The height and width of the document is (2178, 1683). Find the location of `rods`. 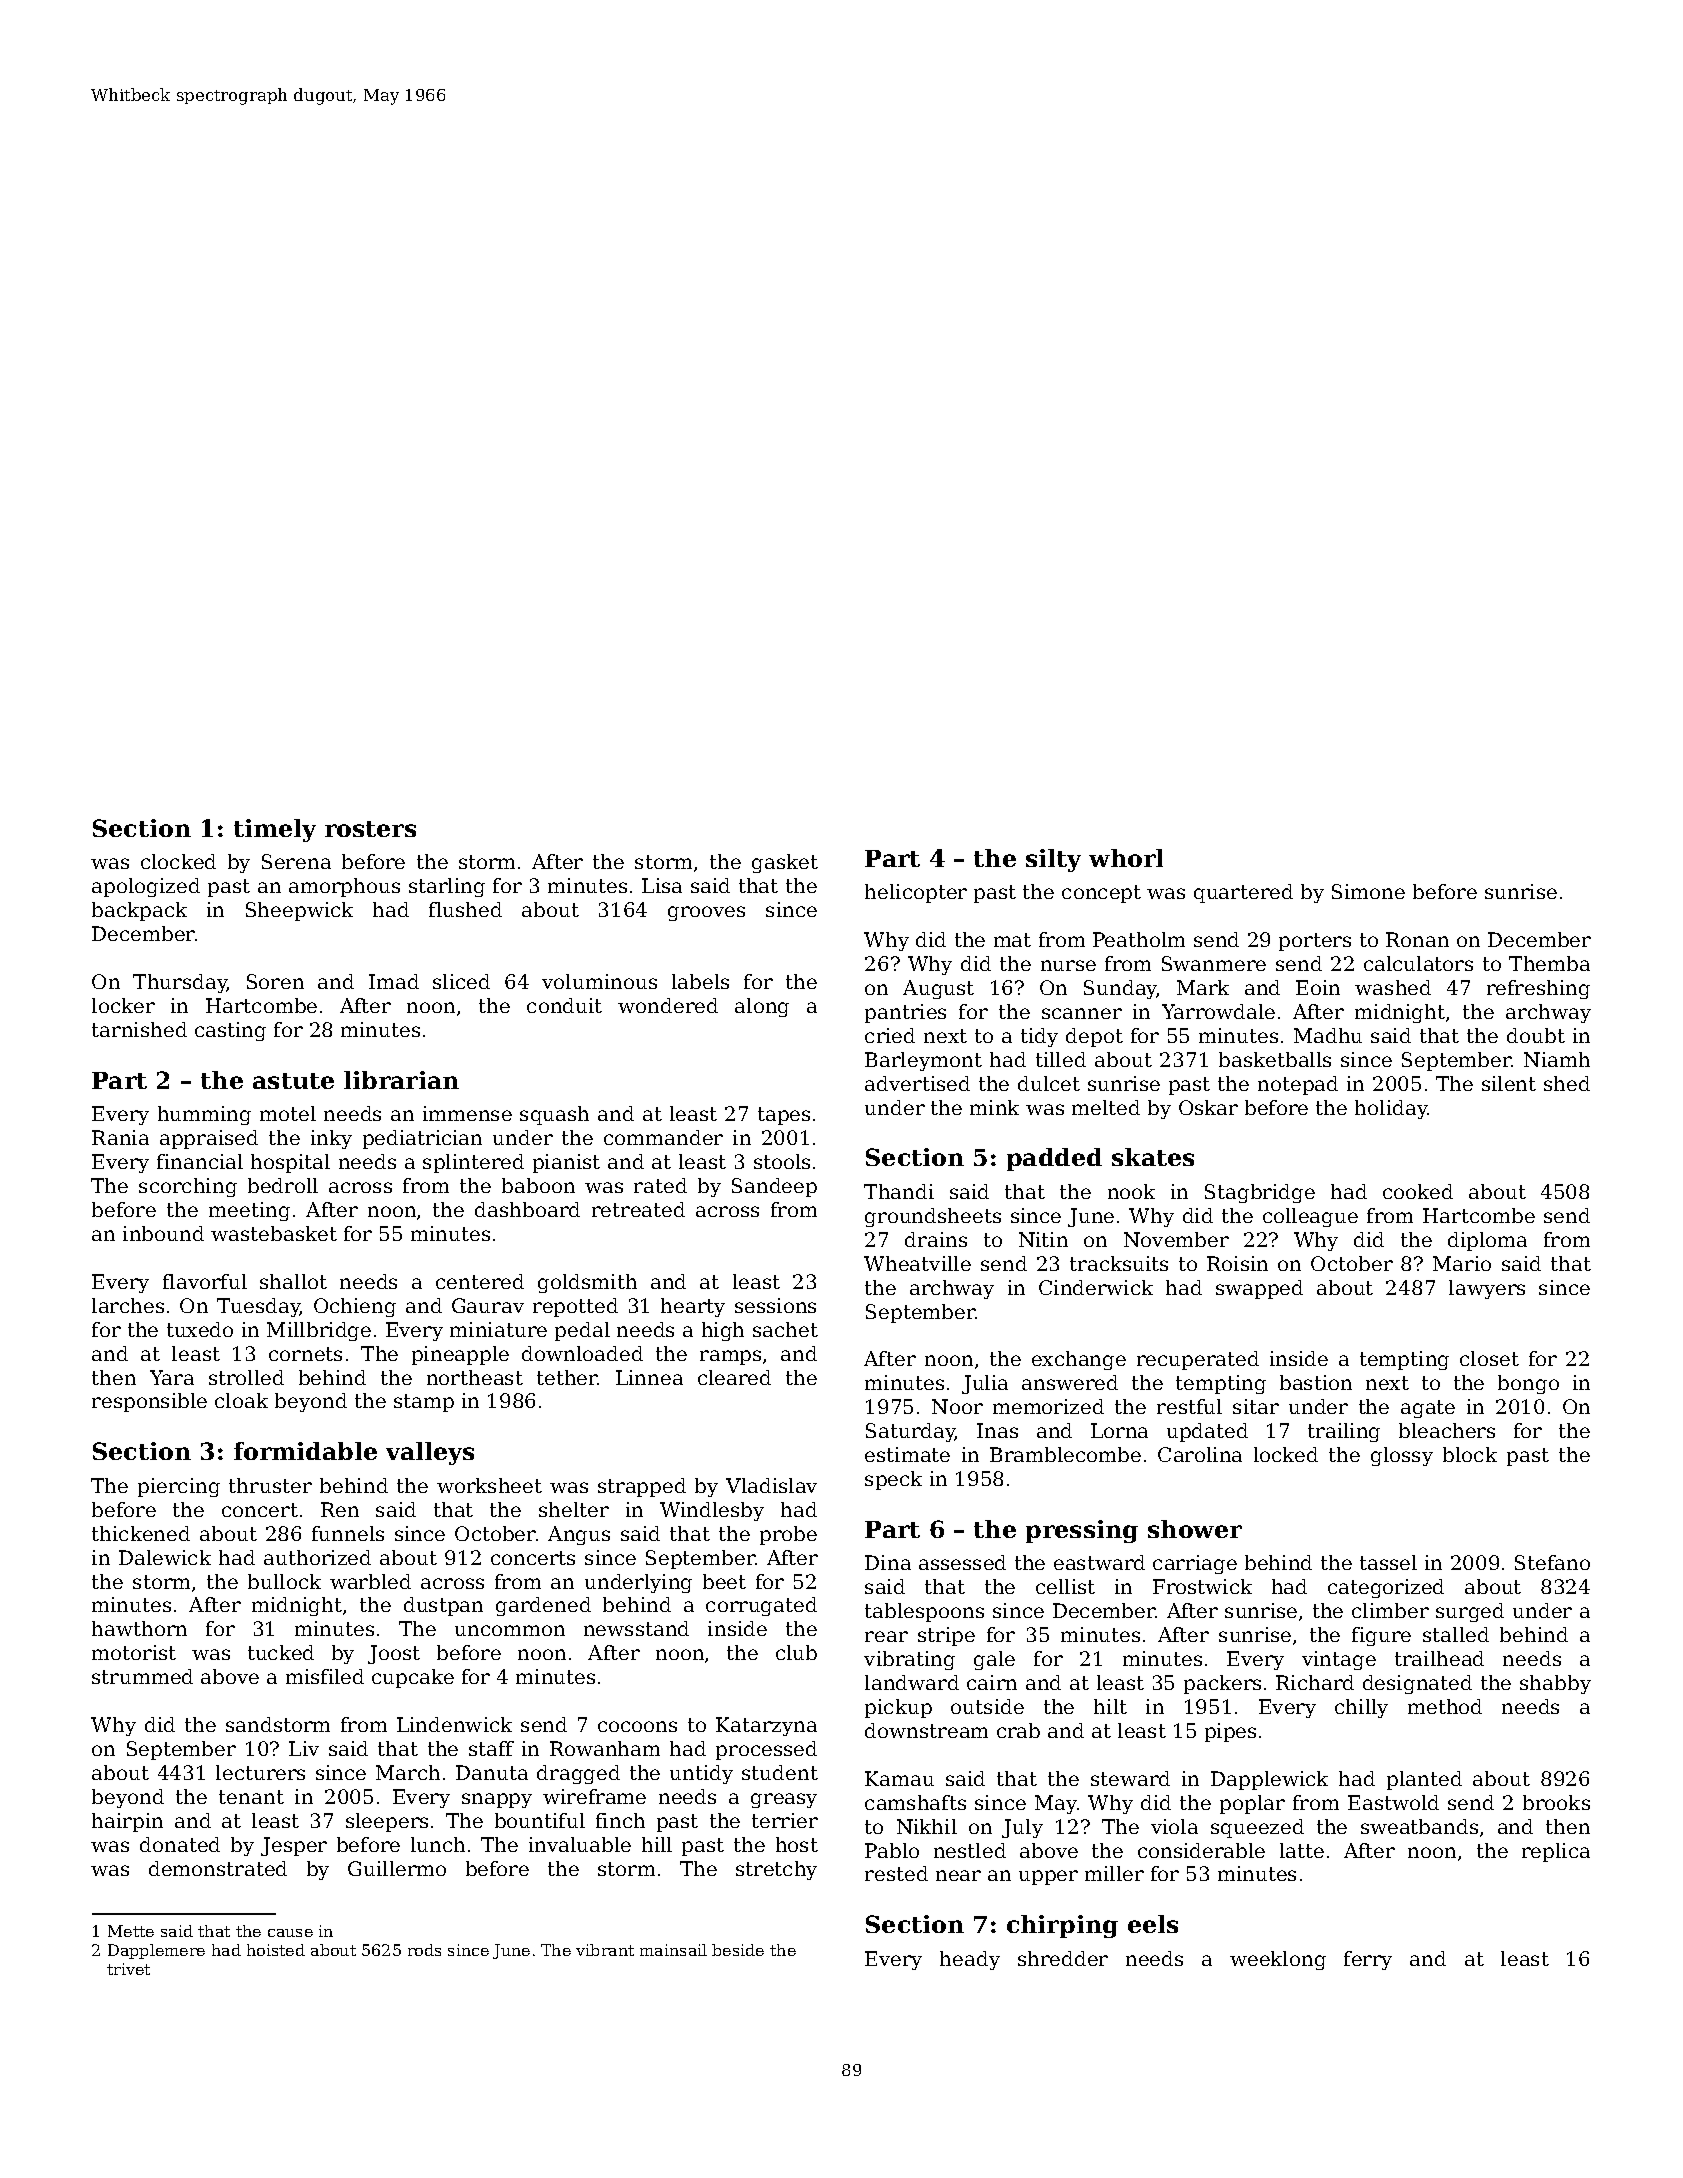

rods is located at coordinates (424, 1950).
